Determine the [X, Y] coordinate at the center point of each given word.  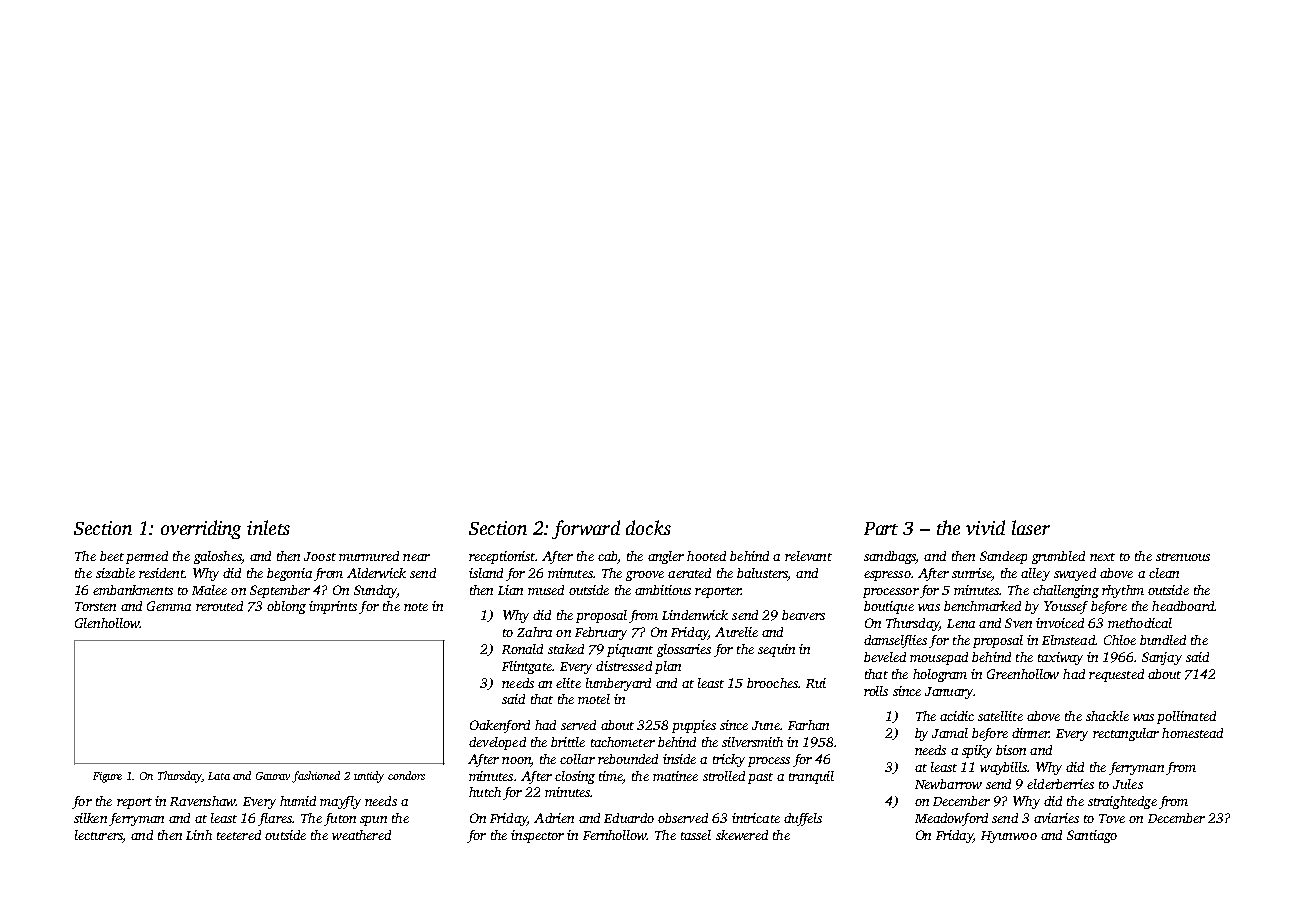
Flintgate [527, 667]
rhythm [1123, 591]
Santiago [1092, 836]
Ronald [522, 649]
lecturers [99, 835]
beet [112, 556]
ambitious [663, 590]
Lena [961, 623]
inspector [537, 836]
